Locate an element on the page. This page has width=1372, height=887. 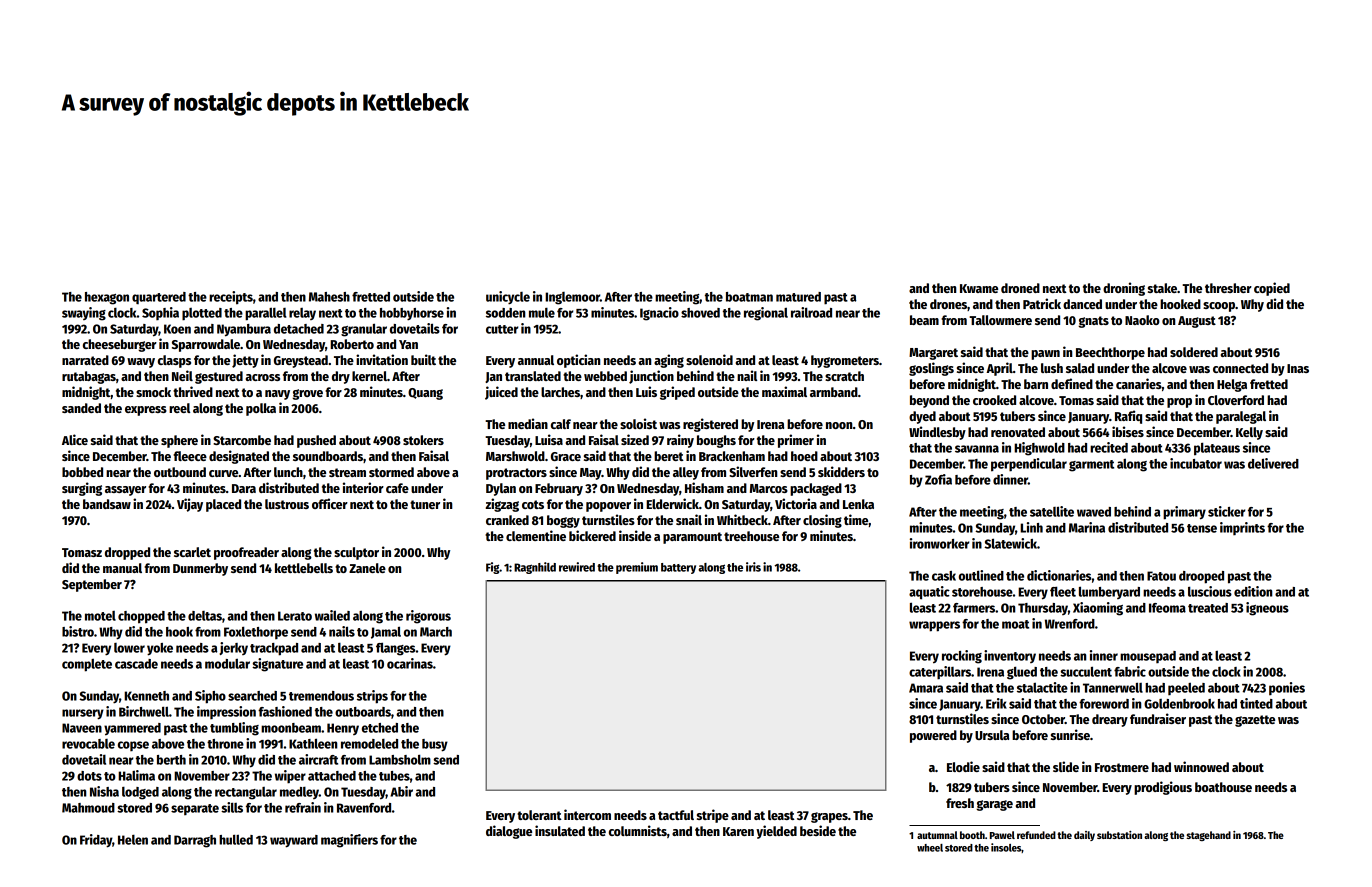
Margaret is located at coordinates (933, 354).
